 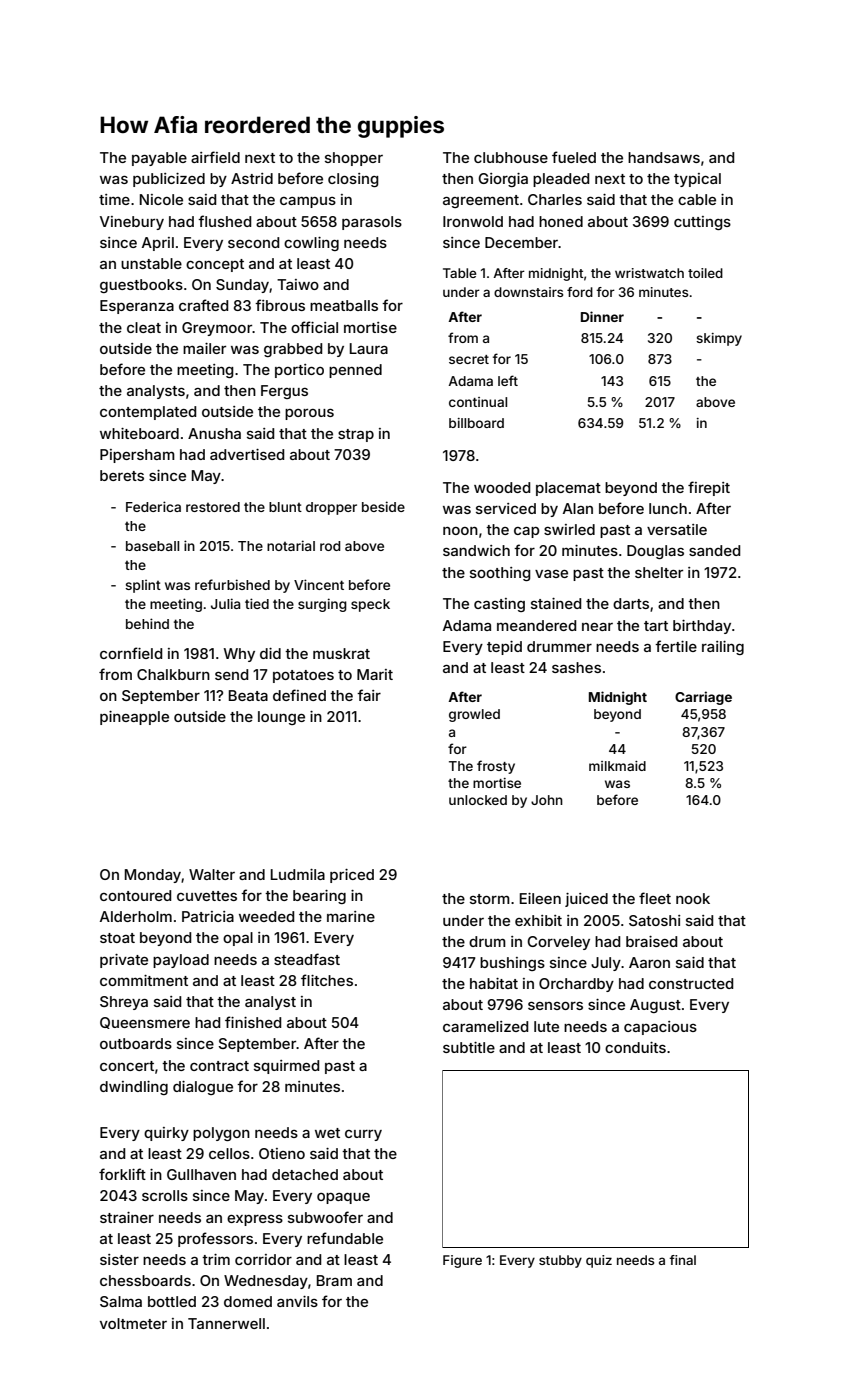 What do you see at coordinates (469, 1047) in the screenshot?
I see `subtitle` at bounding box center [469, 1047].
